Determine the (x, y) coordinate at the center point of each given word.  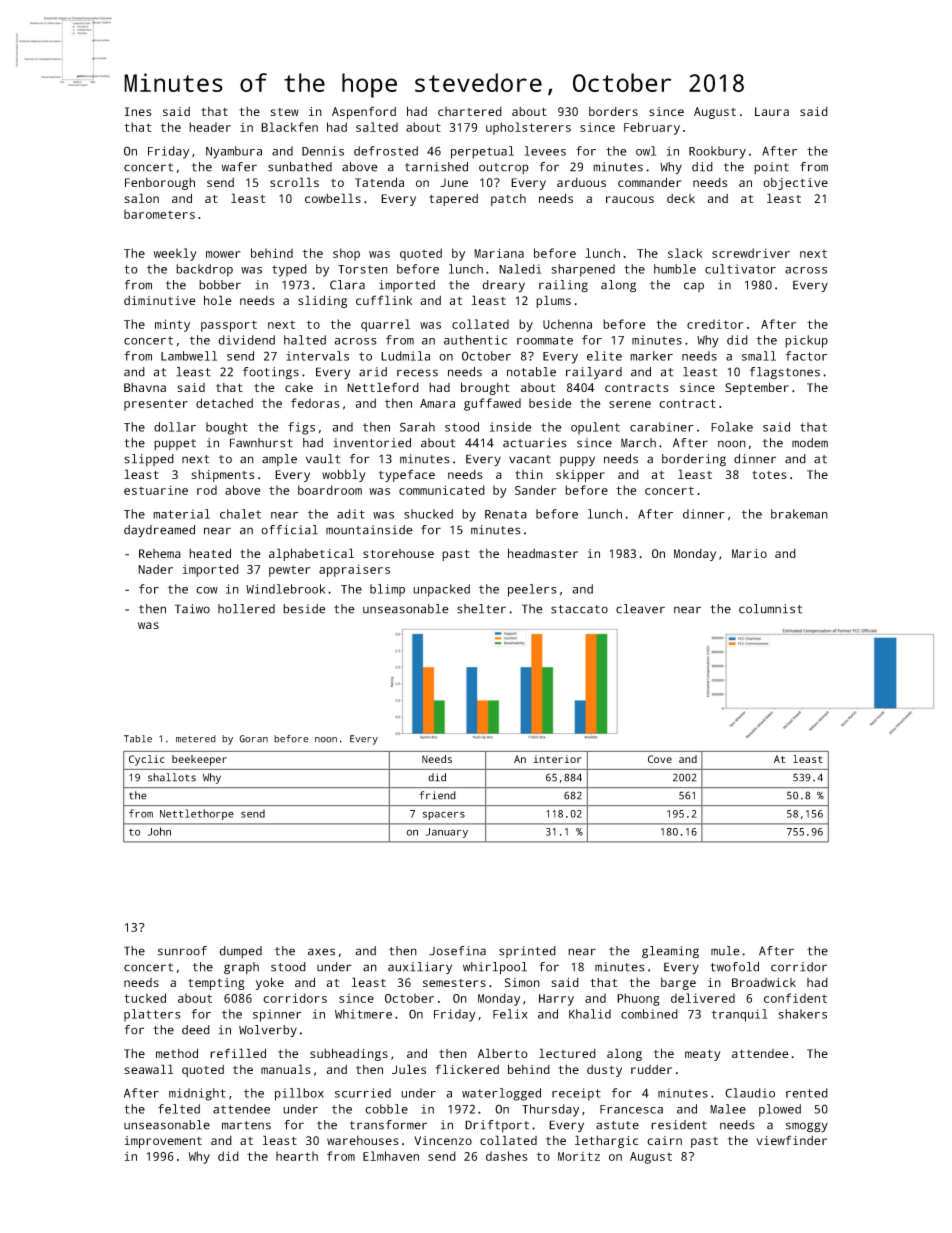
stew (285, 112)
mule (725, 951)
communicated (442, 490)
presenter (156, 405)
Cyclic (147, 760)
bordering (694, 460)
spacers (444, 815)
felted (179, 1109)
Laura (772, 111)
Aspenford (364, 112)
